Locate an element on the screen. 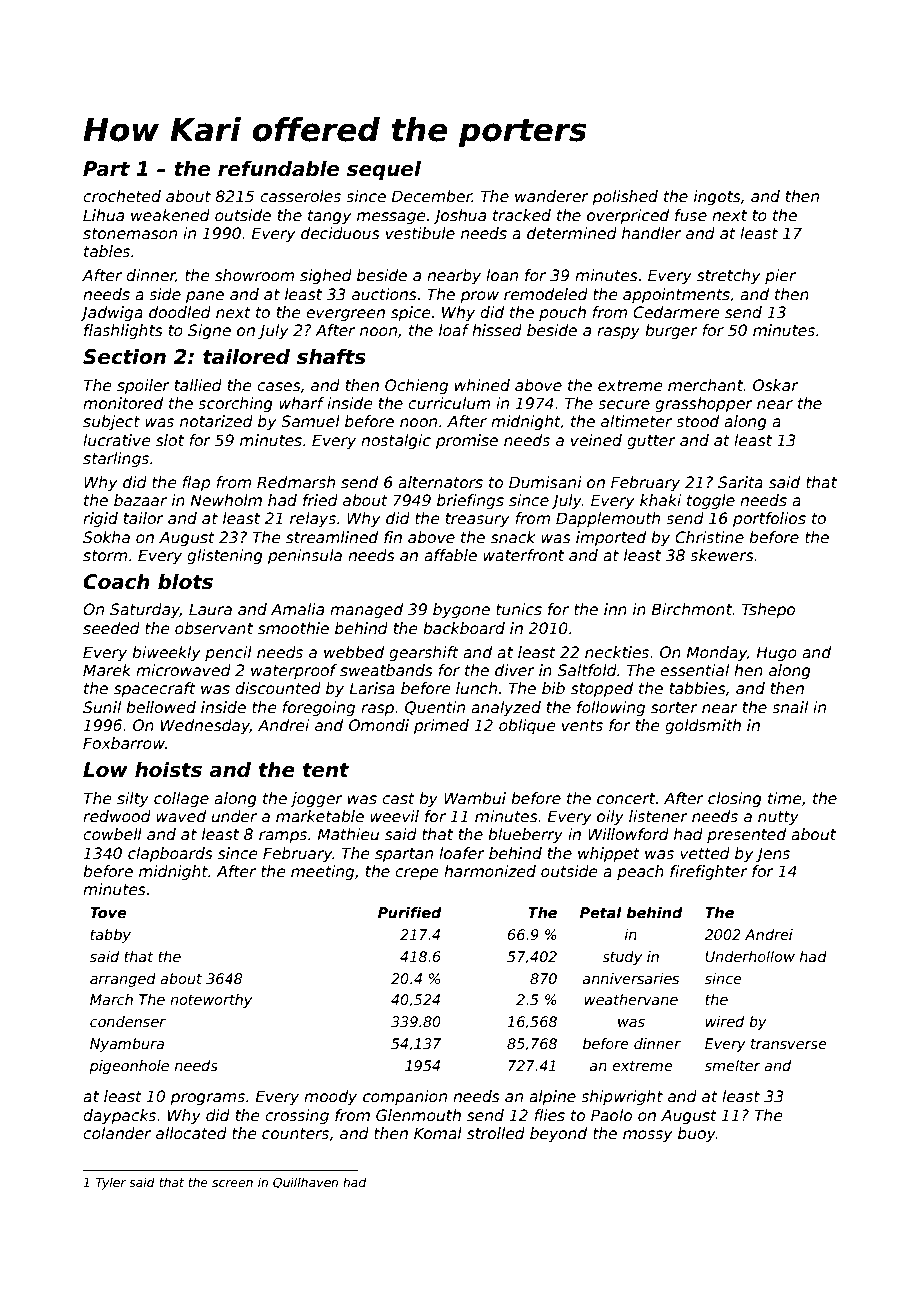 The image size is (924, 1308). Jadwiga is located at coordinates (111, 313).
